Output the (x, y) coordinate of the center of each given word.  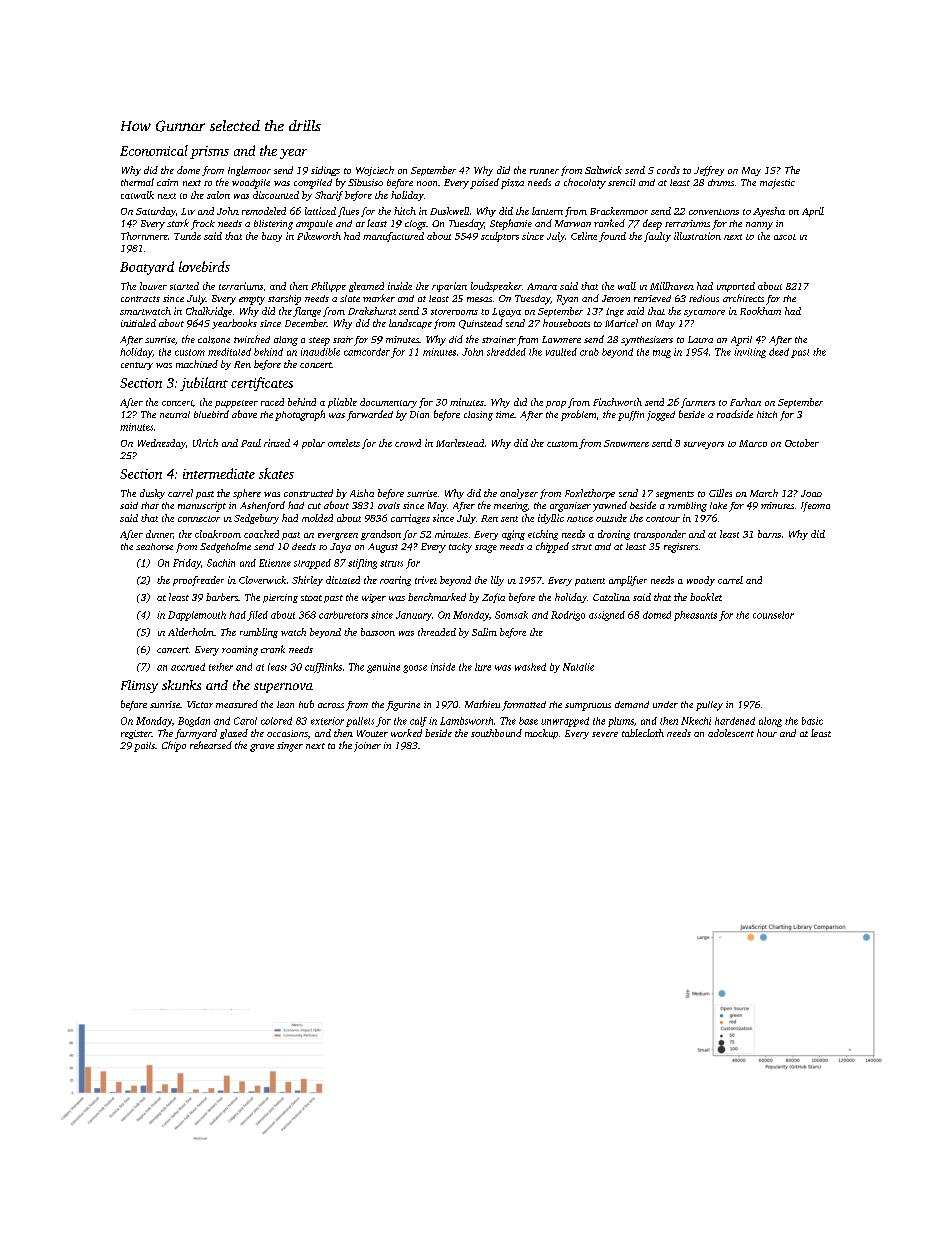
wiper (374, 598)
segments (675, 495)
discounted (276, 195)
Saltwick (603, 170)
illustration (697, 236)
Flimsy (139, 686)
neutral (175, 414)
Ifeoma (815, 507)
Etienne (275, 563)
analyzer (519, 494)
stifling (362, 564)
